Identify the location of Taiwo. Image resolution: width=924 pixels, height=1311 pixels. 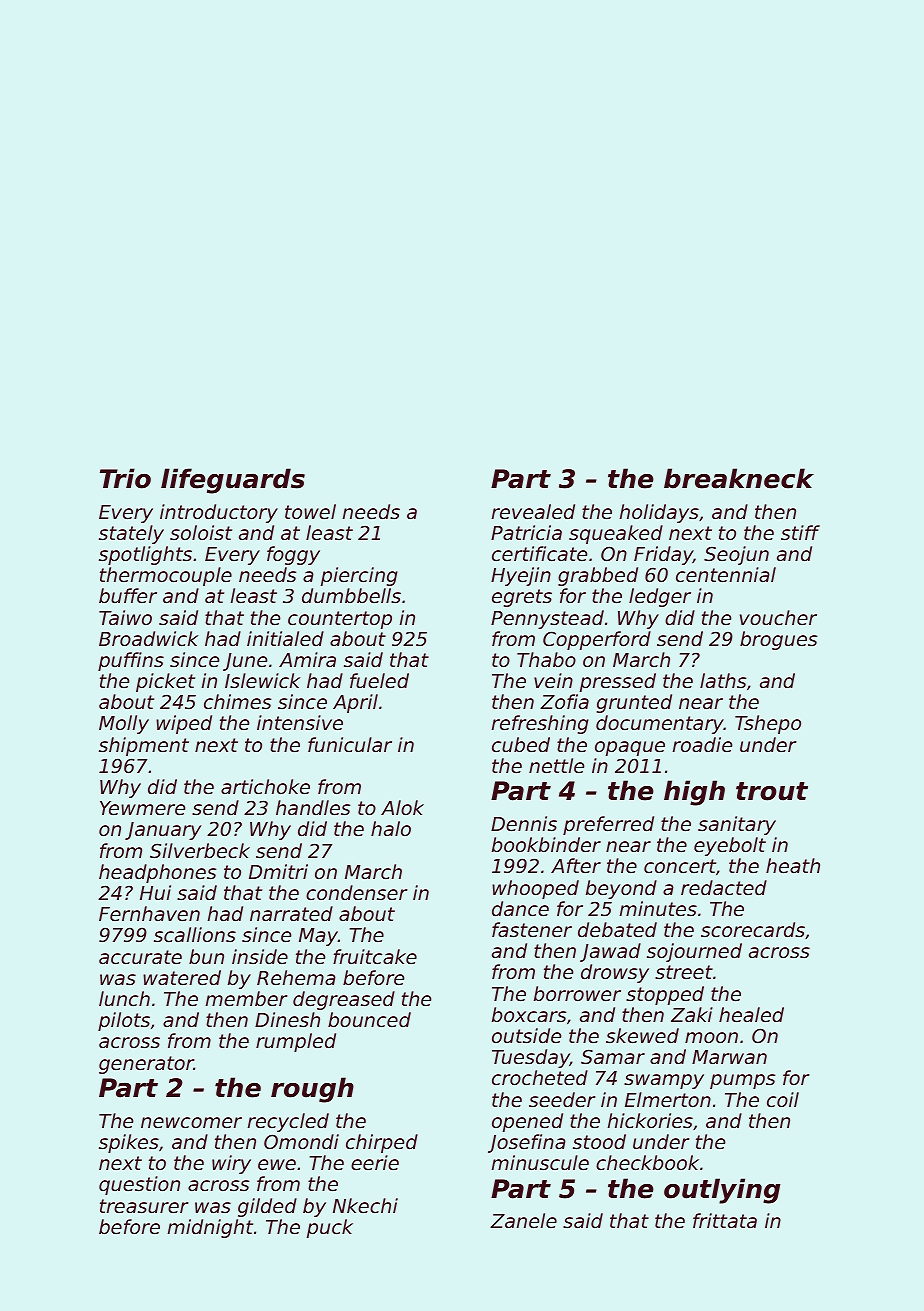
(125, 617).
